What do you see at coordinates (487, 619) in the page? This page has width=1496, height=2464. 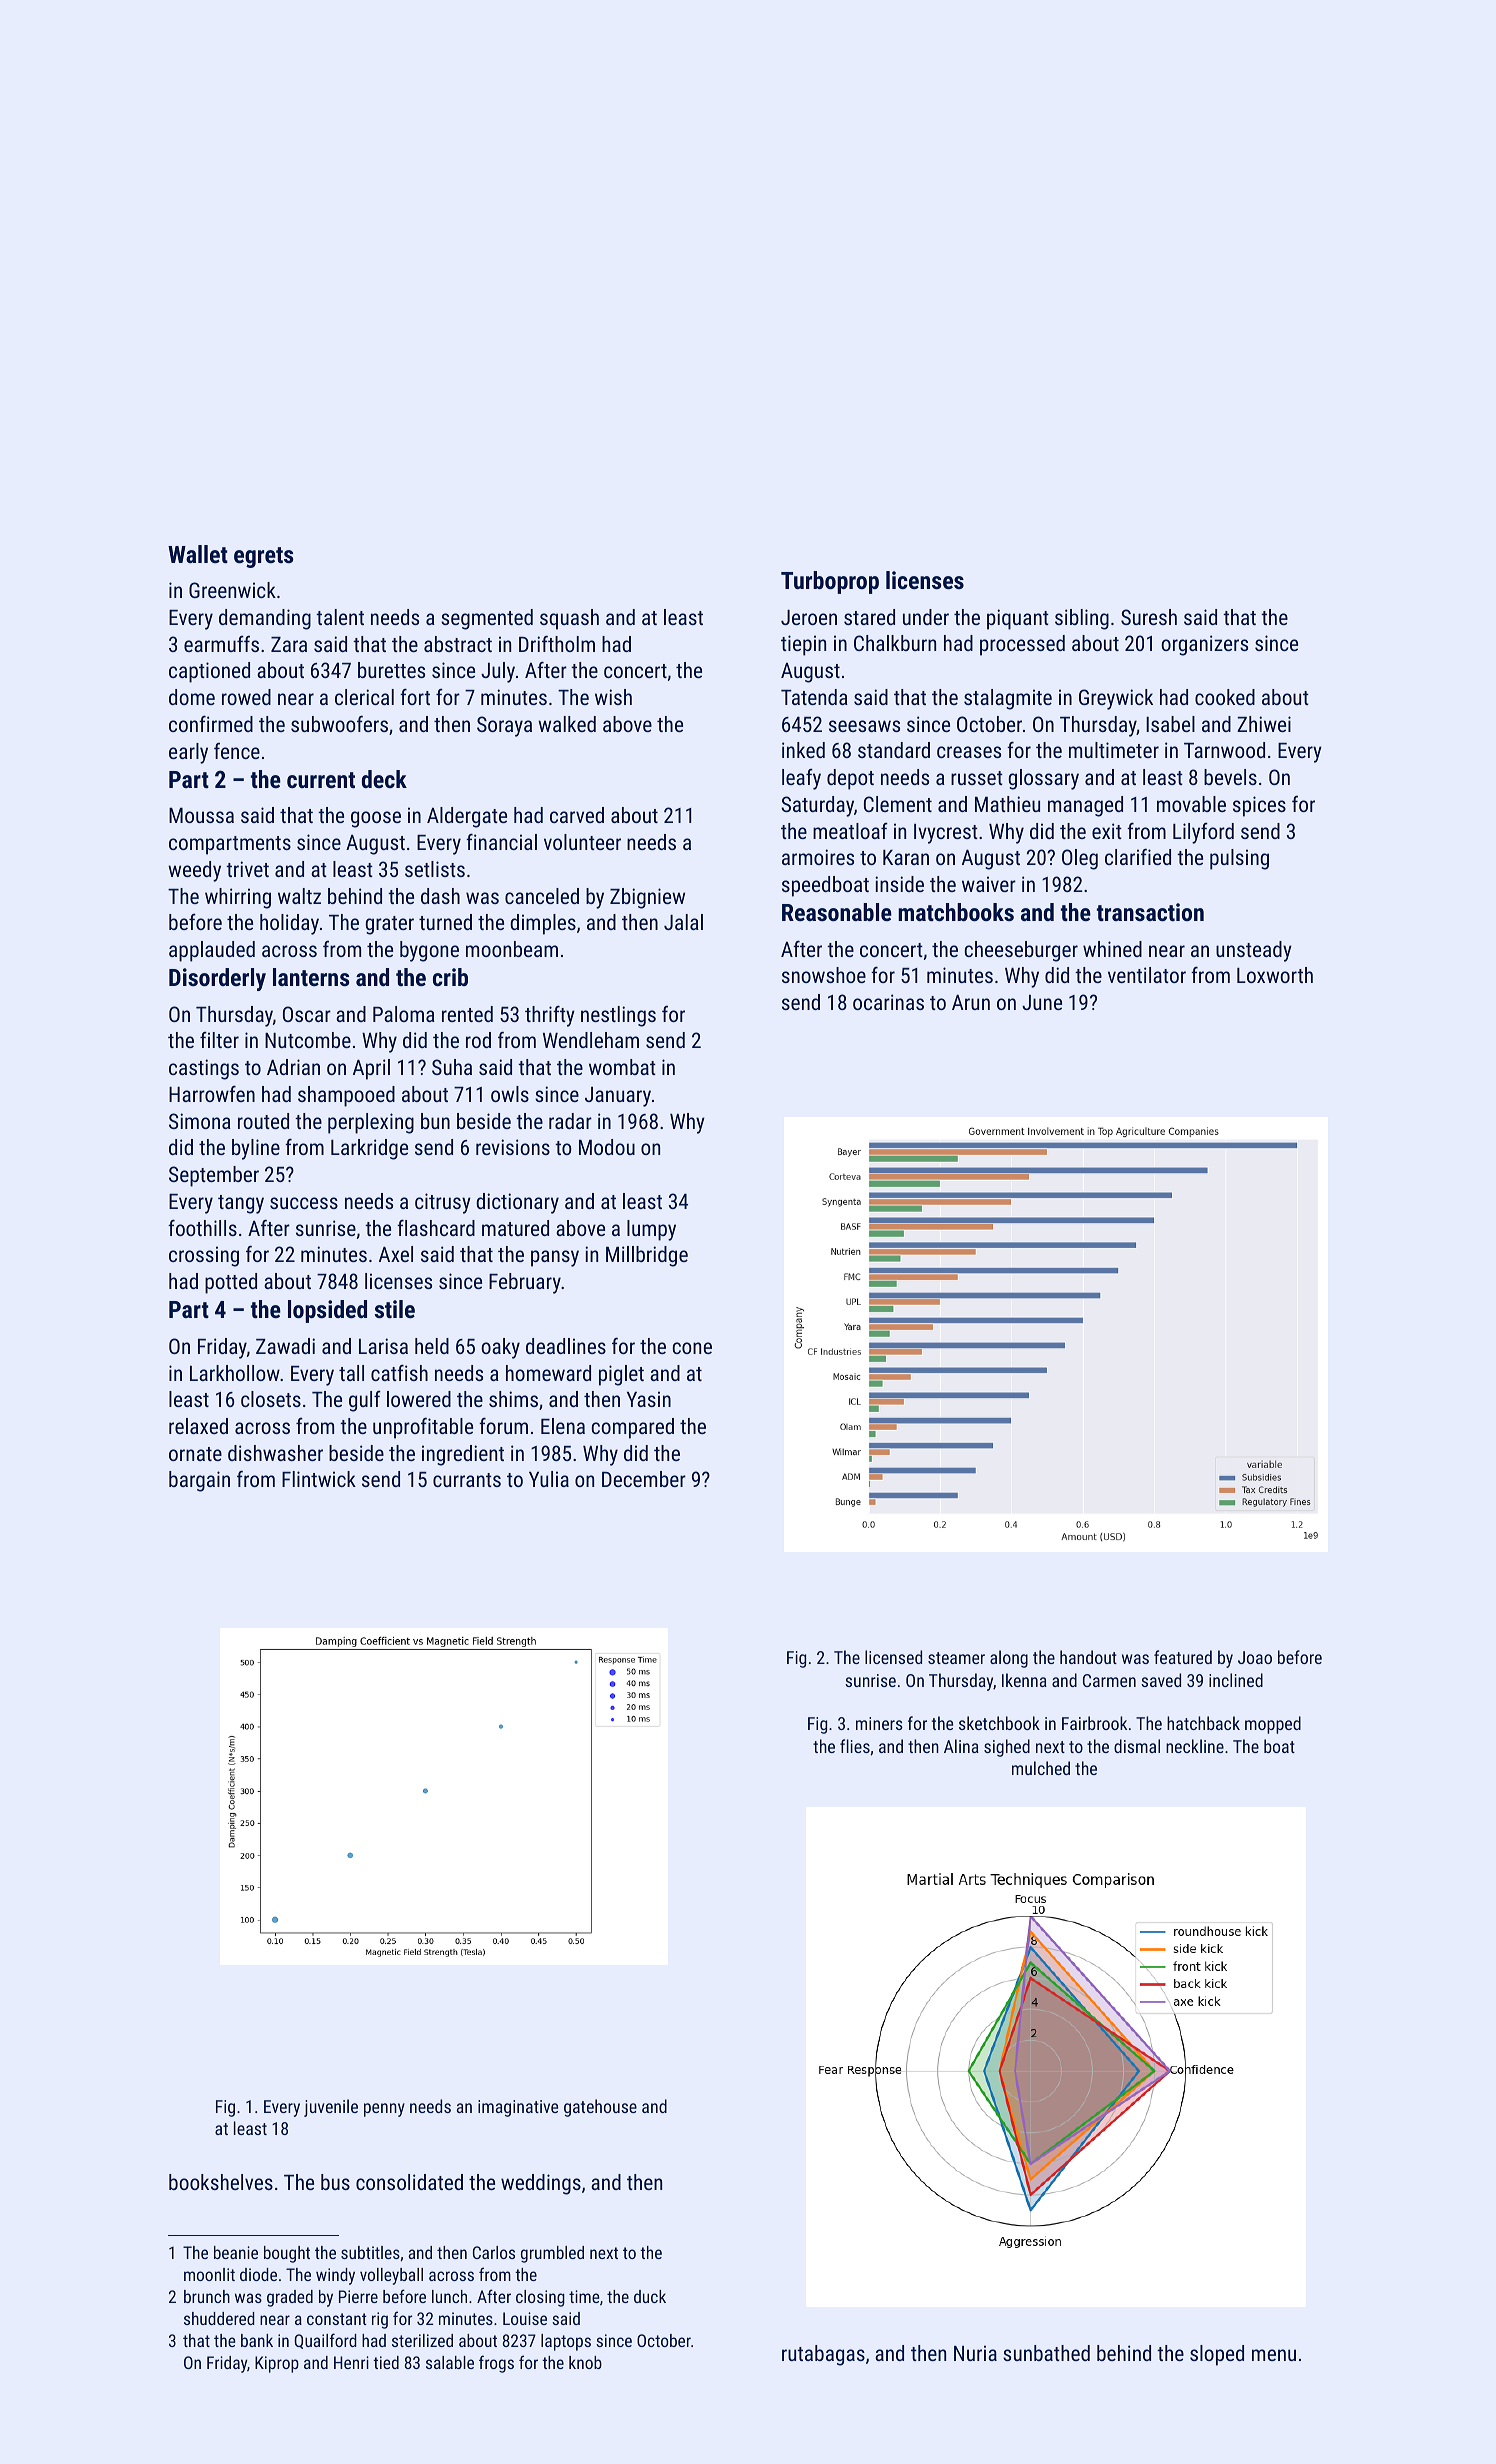 I see `segmented` at bounding box center [487, 619].
